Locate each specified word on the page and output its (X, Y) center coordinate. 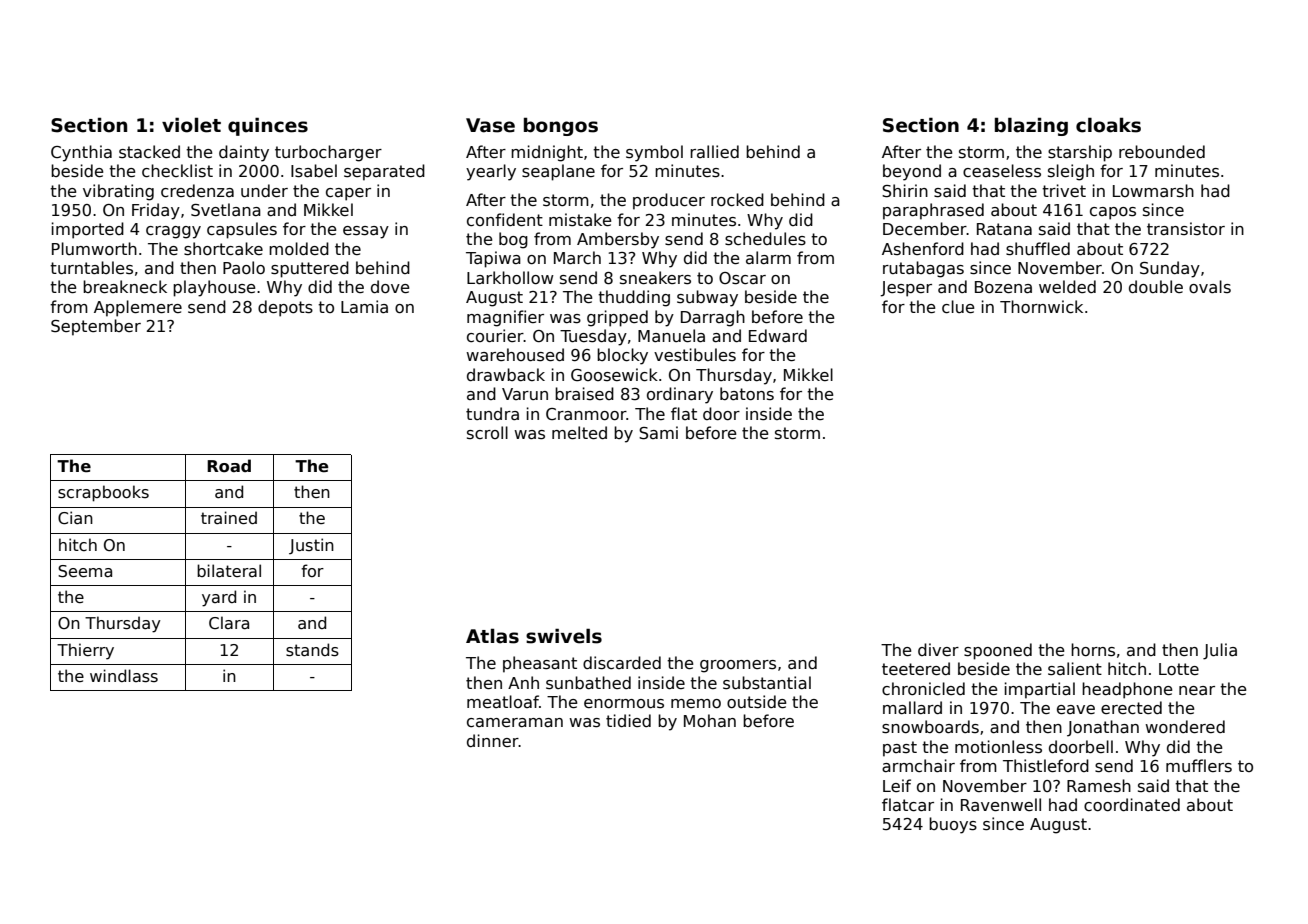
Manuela (671, 335)
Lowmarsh (1153, 190)
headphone (1127, 690)
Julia (1220, 651)
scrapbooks (103, 493)
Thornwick (1041, 307)
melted (579, 432)
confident (505, 220)
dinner (493, 740)
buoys (953, 825)
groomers (738, 666)
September (96, 327)
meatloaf (503, 701)
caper (348, 194)
